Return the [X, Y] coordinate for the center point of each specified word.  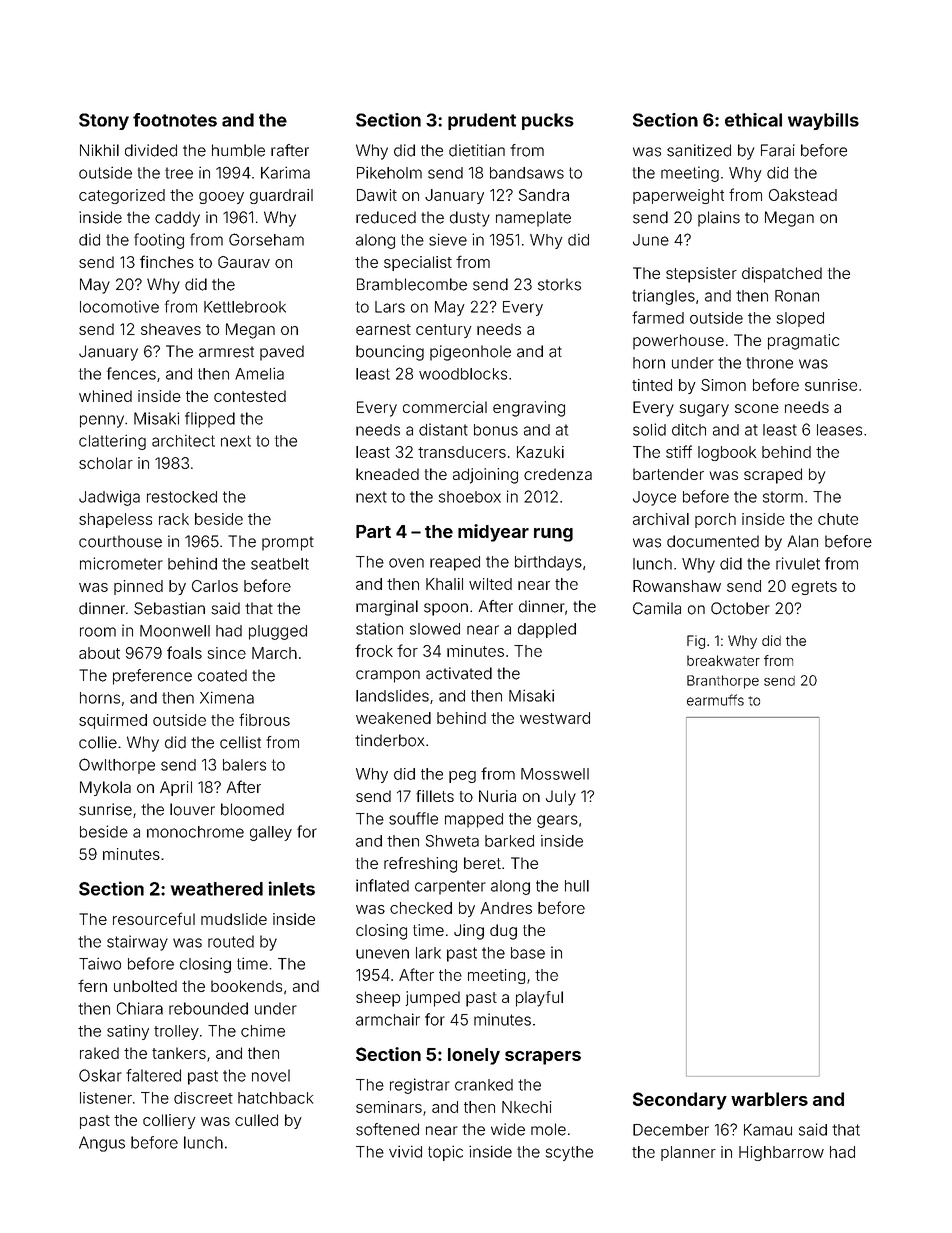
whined [105, 396]
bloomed [252, 809]
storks [559, 284]
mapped [474, 820]
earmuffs [715, 700]
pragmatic [803, 342]
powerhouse [678, 342]
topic [445, 1153]
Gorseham [266, 239]
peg [462, 777]
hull [577, 886]
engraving [529, 409]
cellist [240, 742]
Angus [102, 1144]
